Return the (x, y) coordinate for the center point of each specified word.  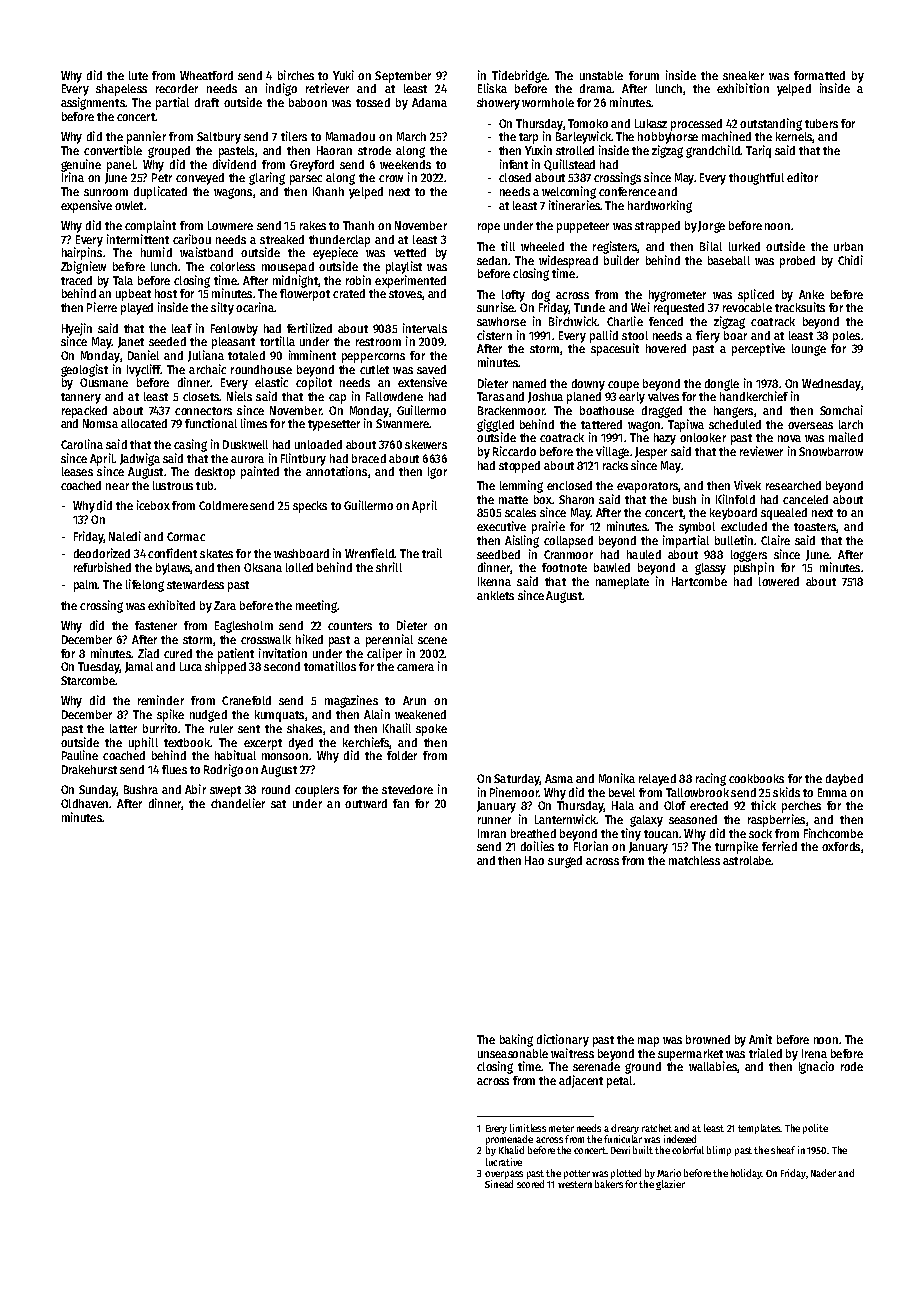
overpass (504, 1175)
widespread (568, 261)
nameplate (622, 583)
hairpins (82, 253)
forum (644, 75)
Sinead (499, 1184)
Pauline (80, 755)
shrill (389, 567)
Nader (823, 1173)
